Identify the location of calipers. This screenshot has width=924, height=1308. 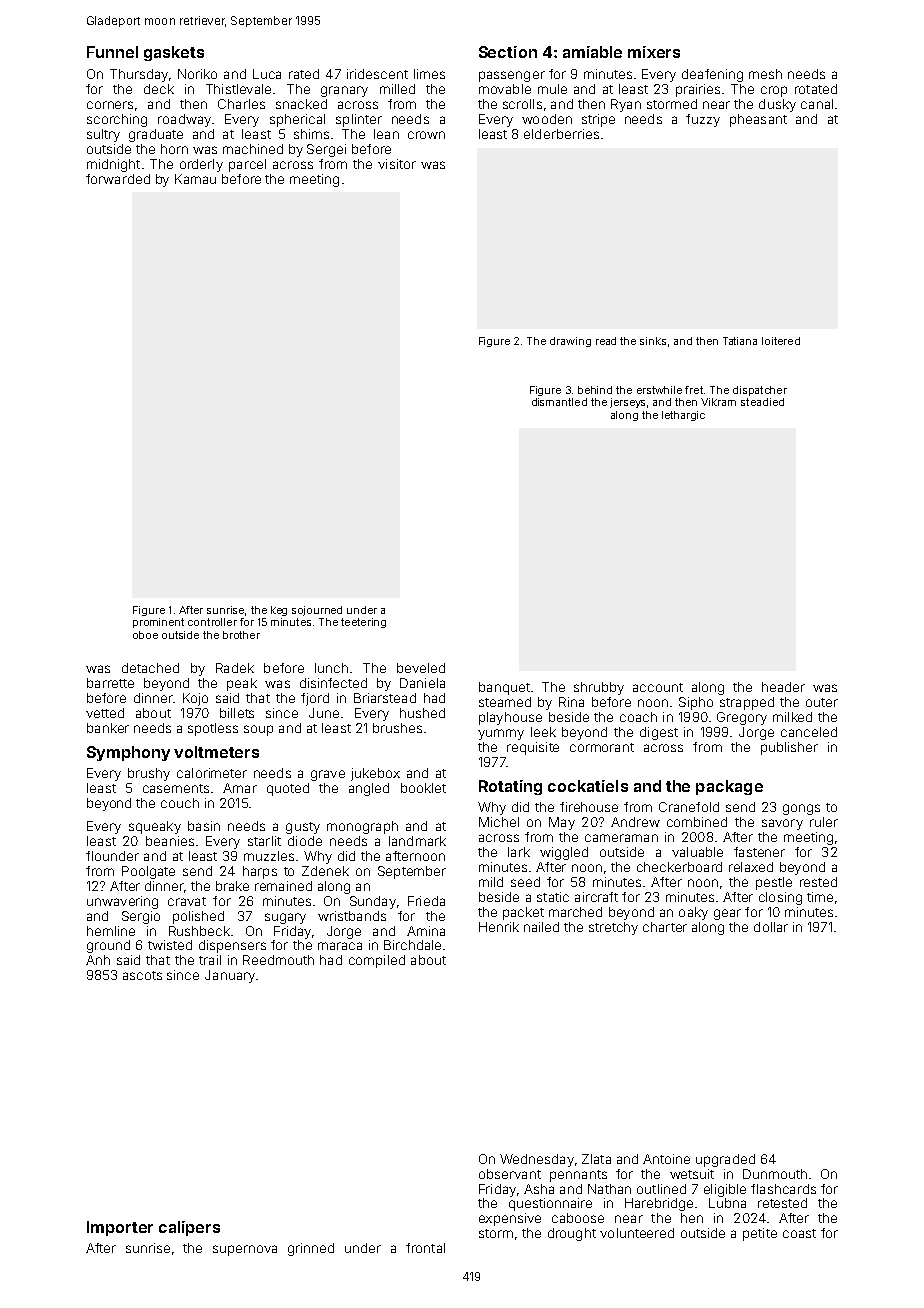
(189, 1228).
